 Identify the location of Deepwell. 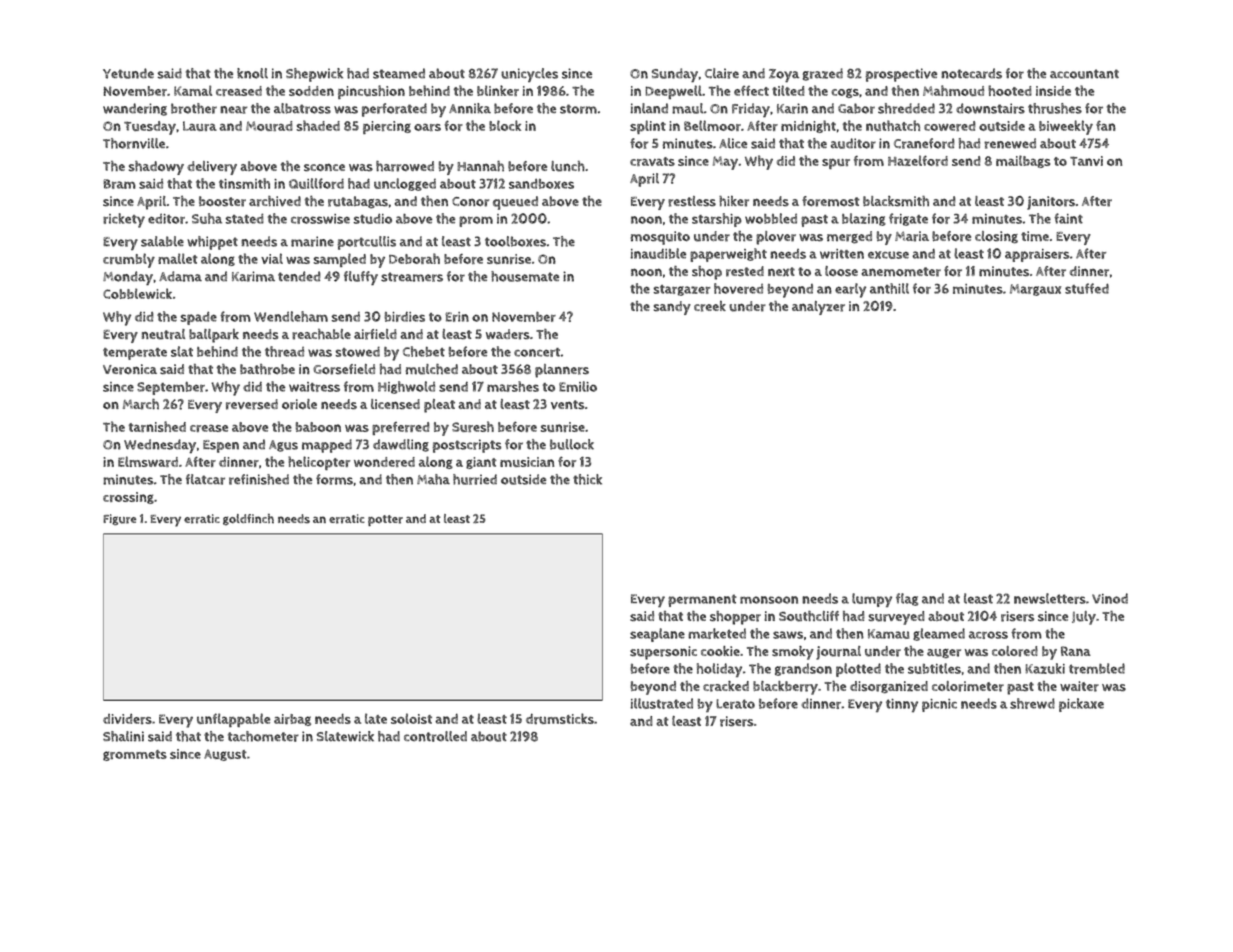
(673, 92).
